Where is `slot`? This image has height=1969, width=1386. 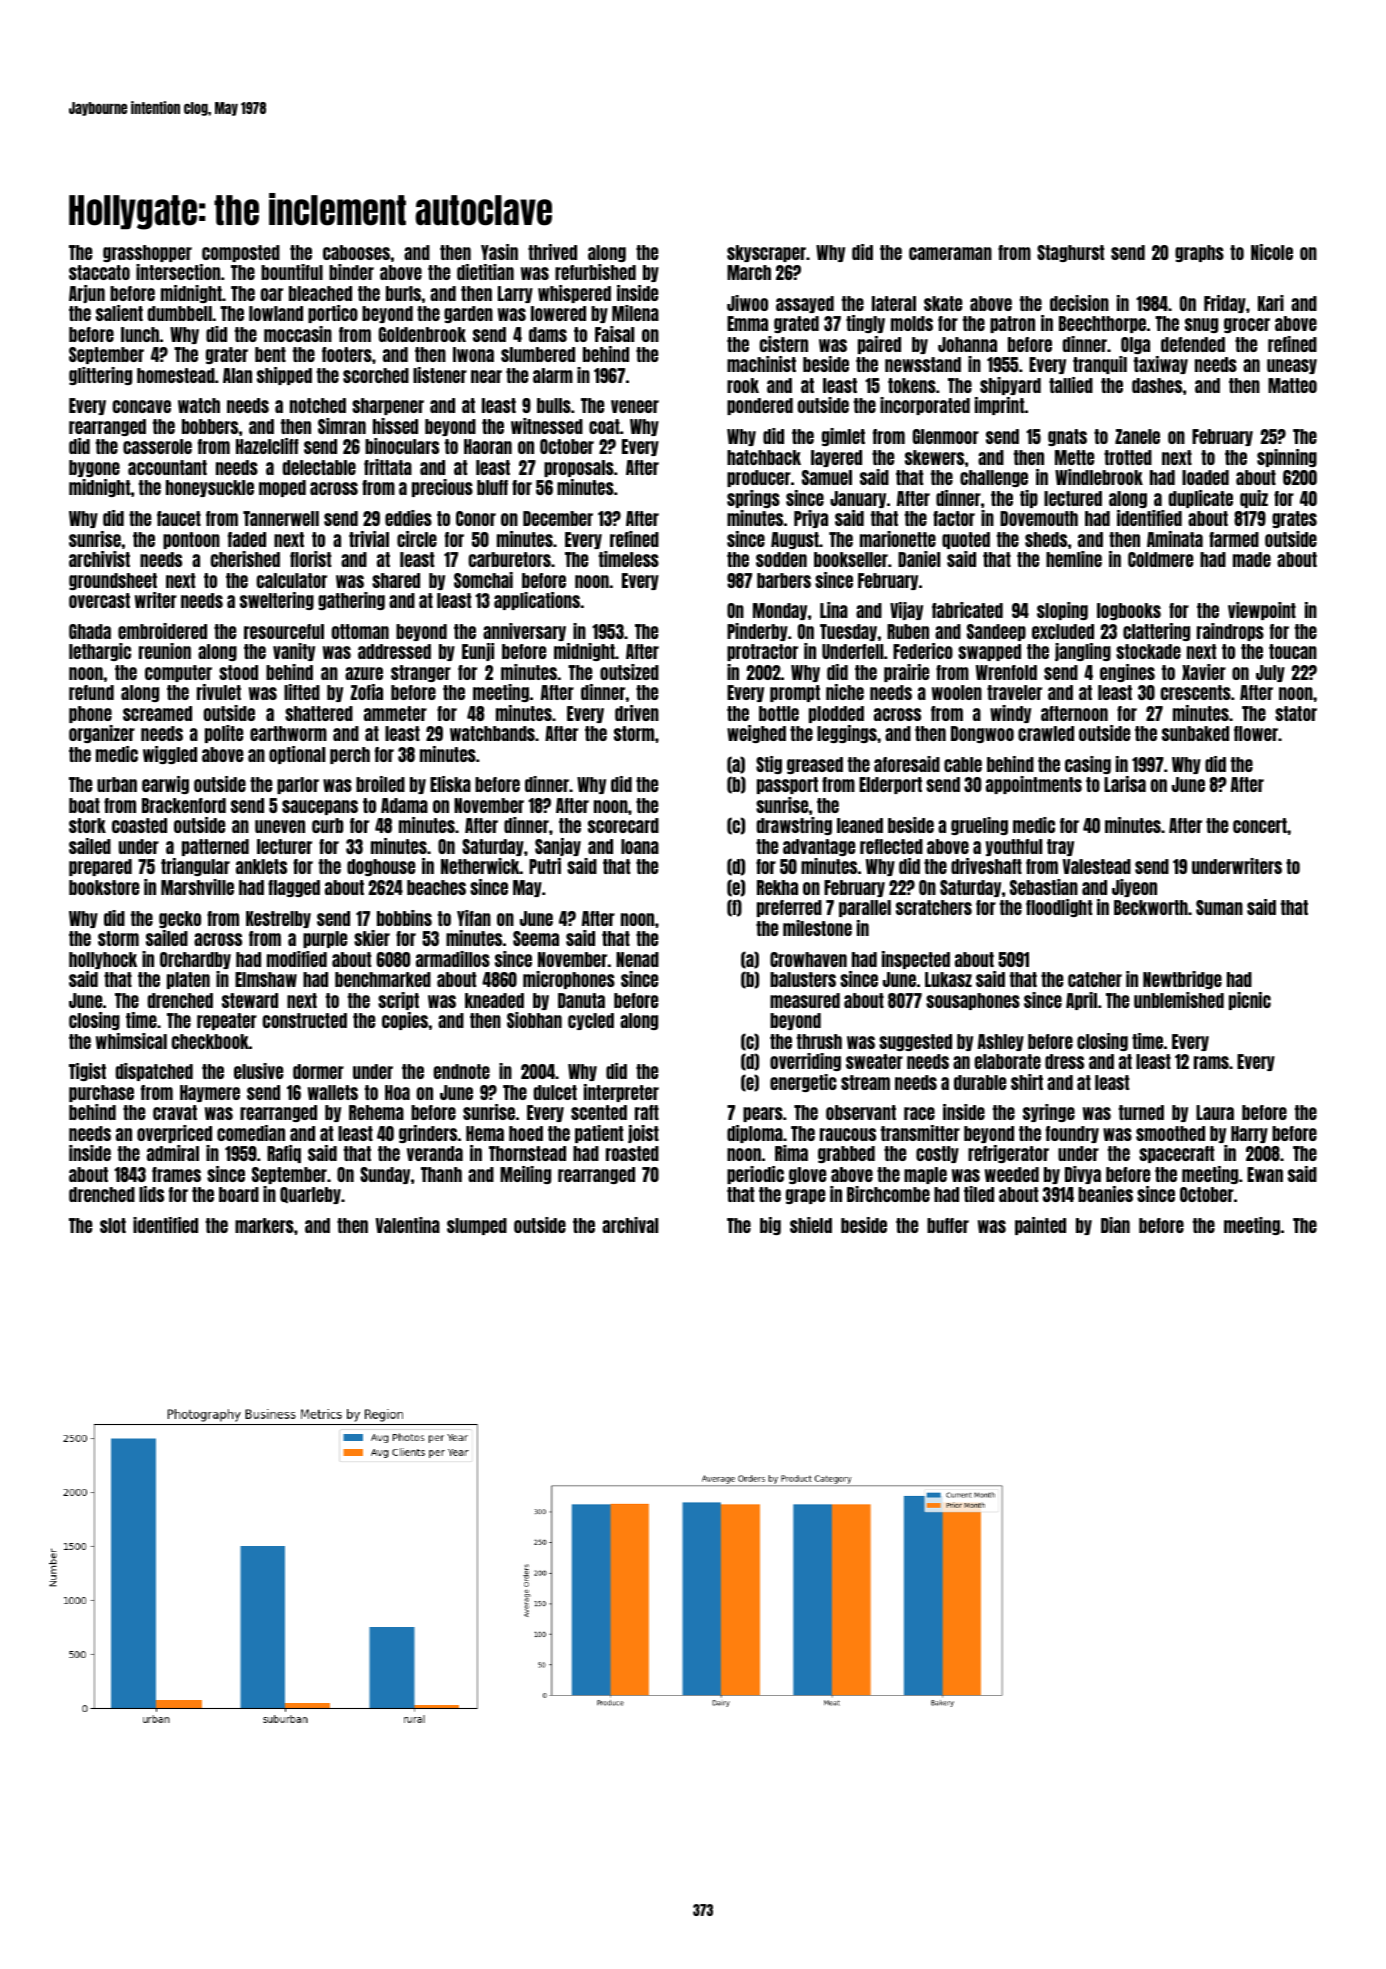
slot is located at coordinates (113, 1225).
